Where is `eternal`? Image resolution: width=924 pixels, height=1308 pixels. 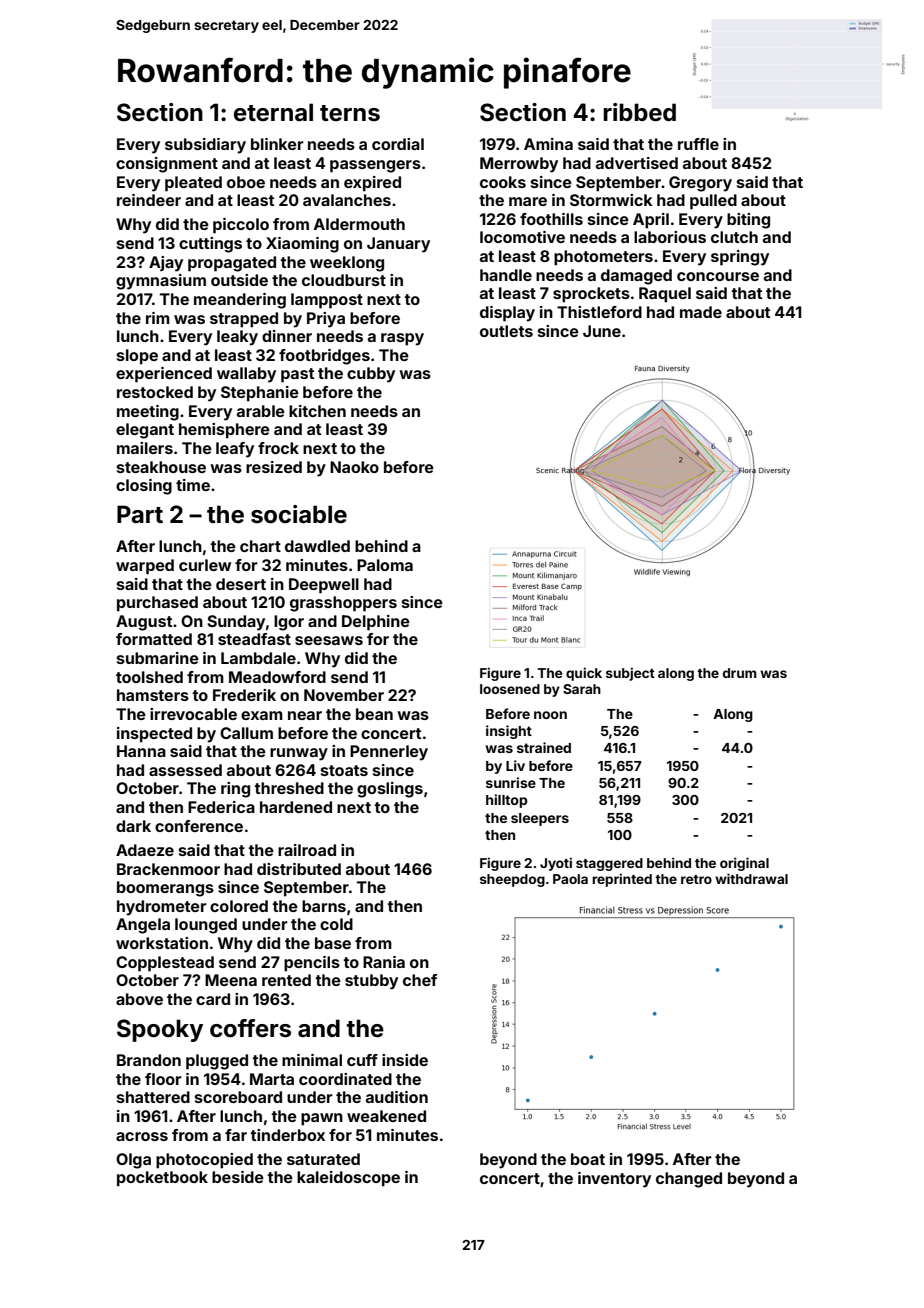 eternal is located at coordinates (273, 112).
